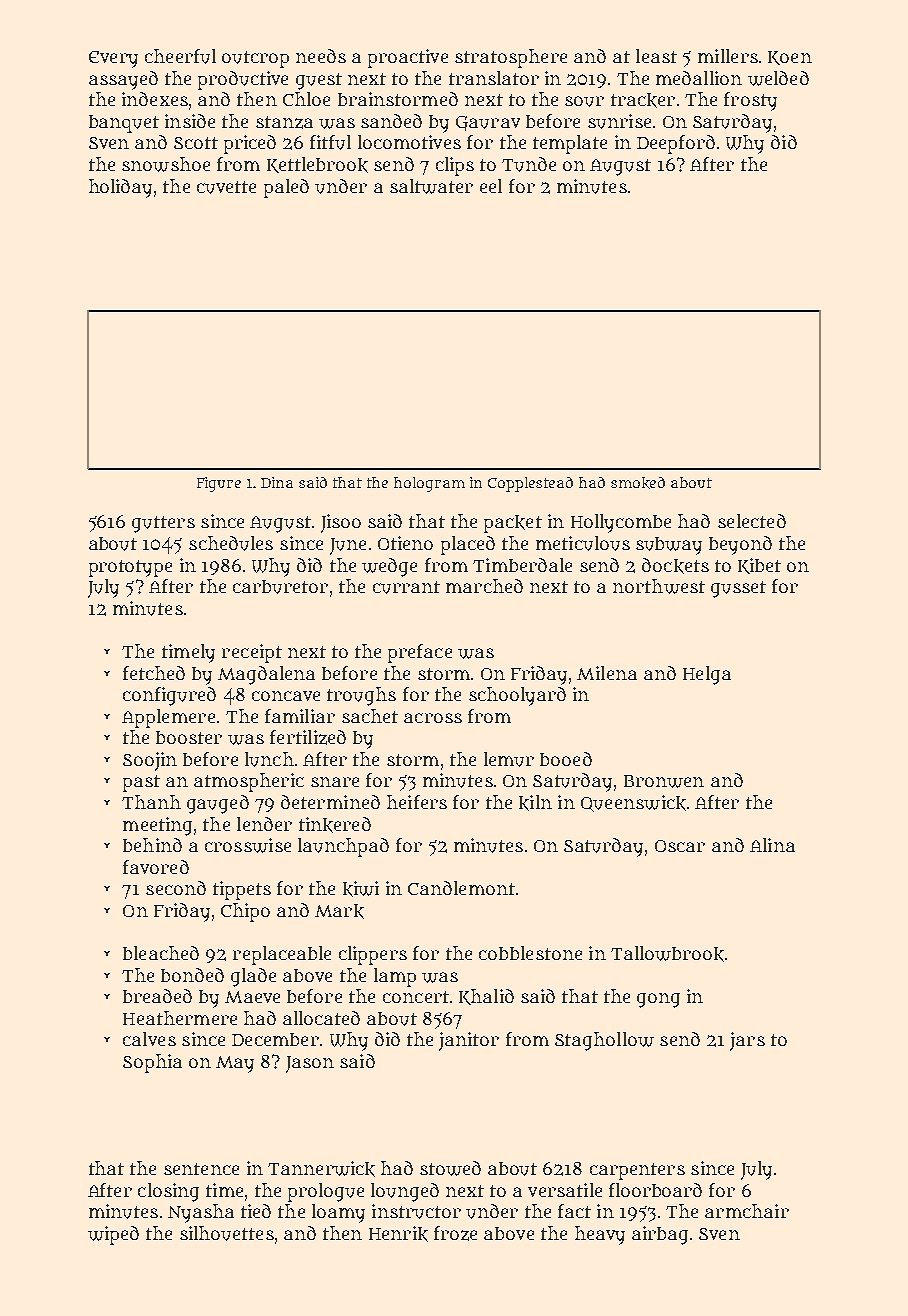 This image has width=908, height=1316. What do you see at coordinates (664, 781) in the image?
I see `Bronwen` at bounding box center [664, 781].
